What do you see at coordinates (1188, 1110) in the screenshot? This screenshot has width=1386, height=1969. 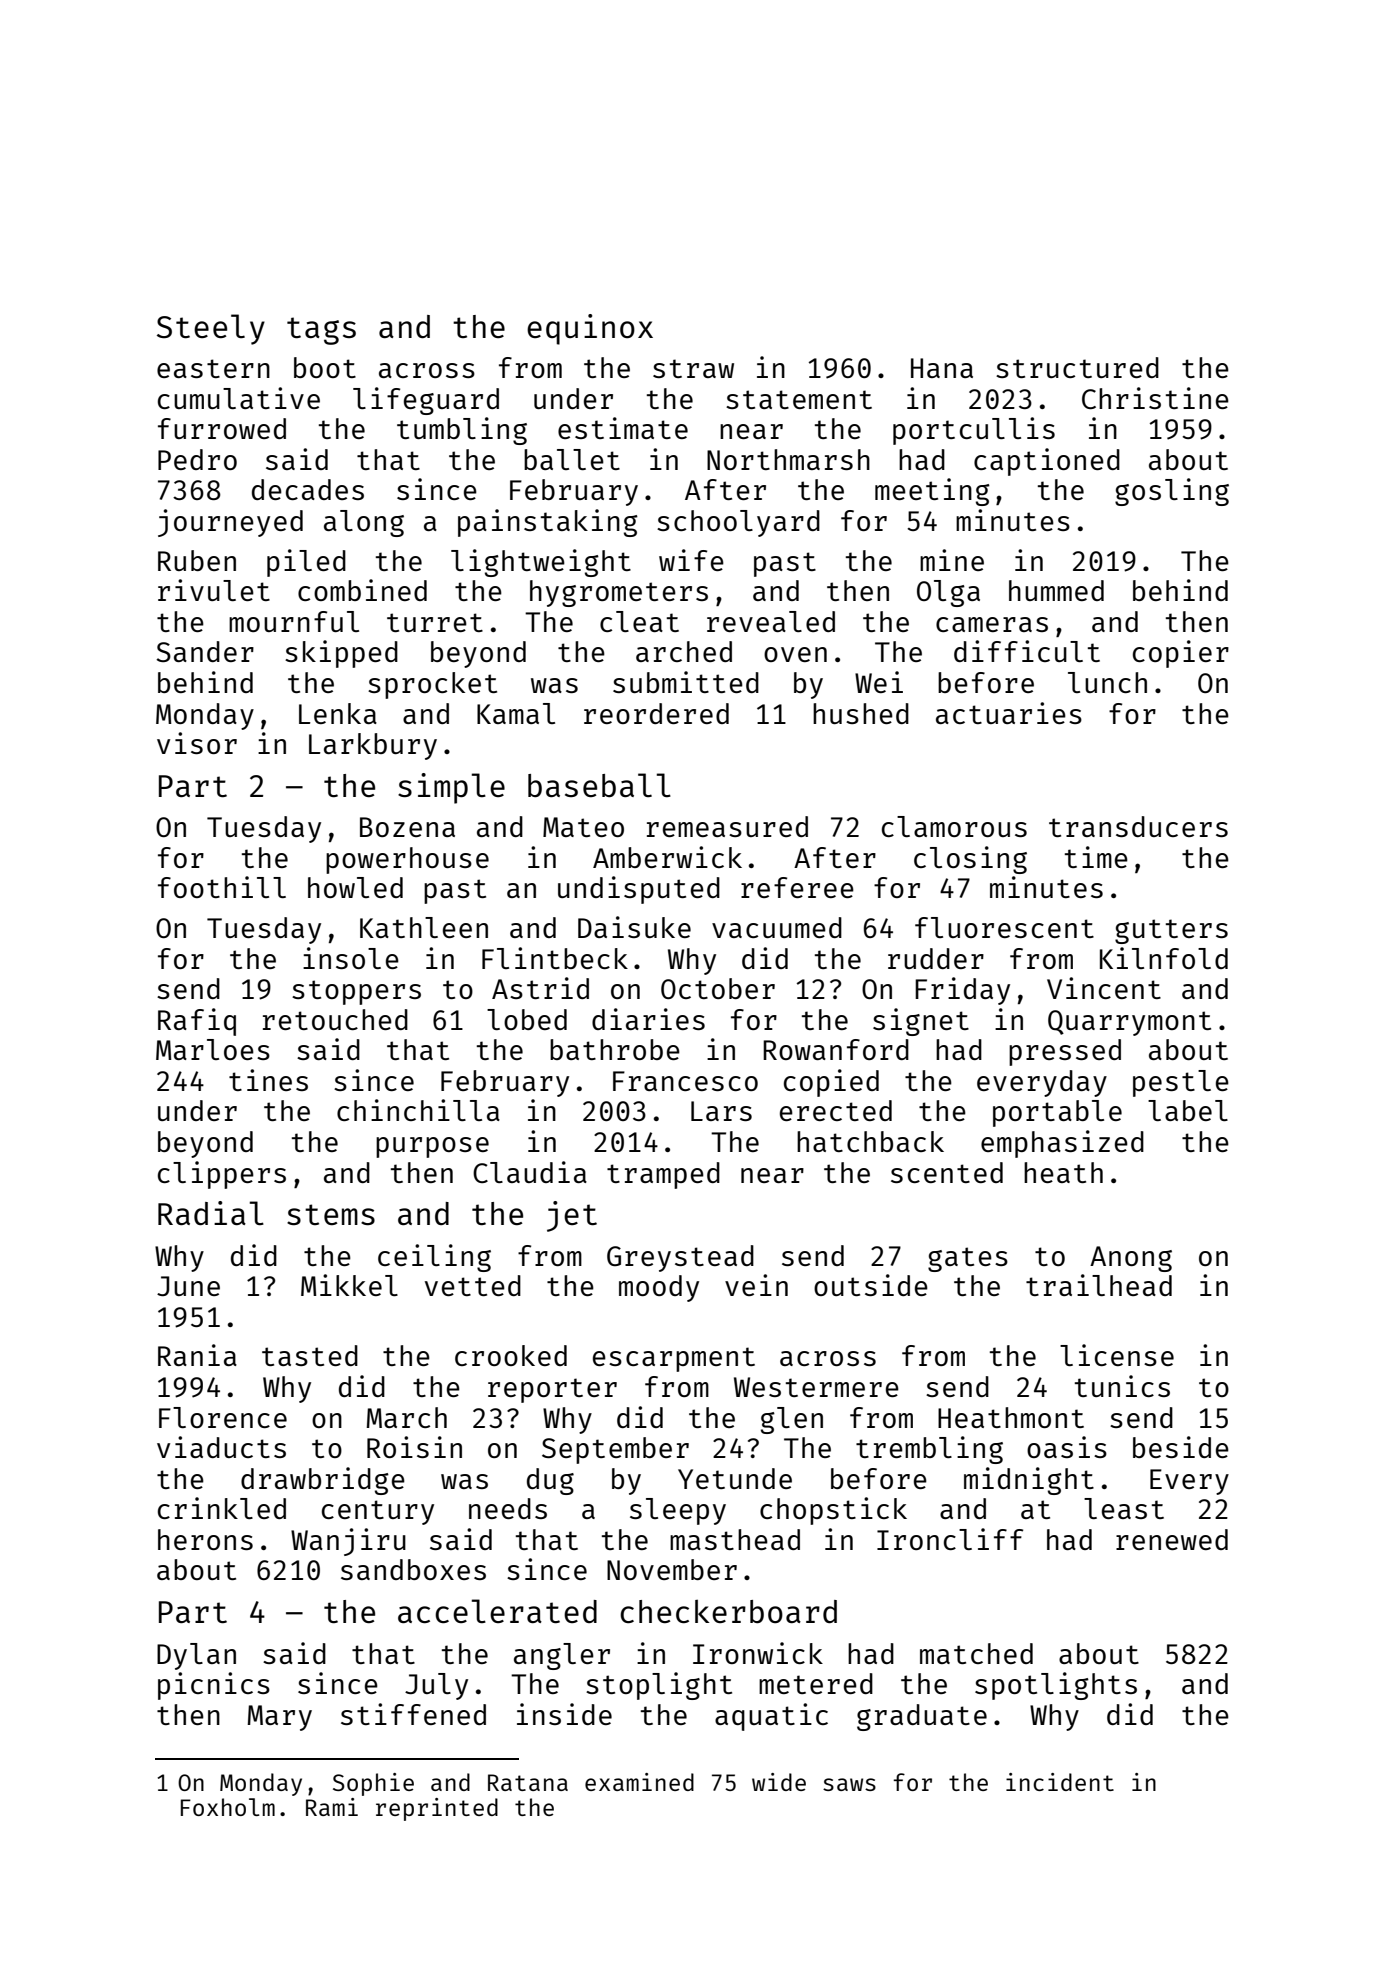 I see `label` at bounding box center [1188, 1110].
